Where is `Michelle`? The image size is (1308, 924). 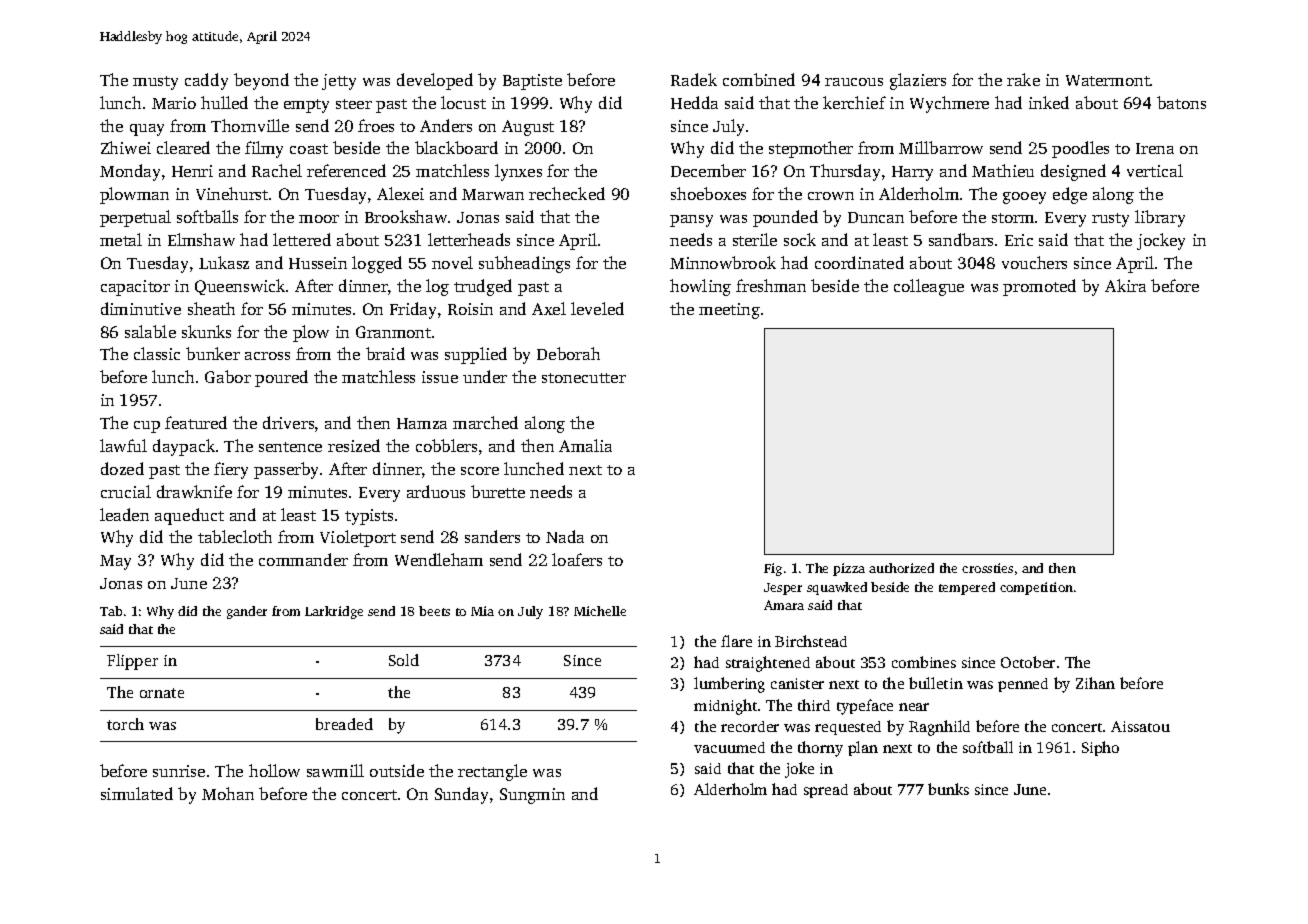
Michelle is located at coordinates (600, 611).
